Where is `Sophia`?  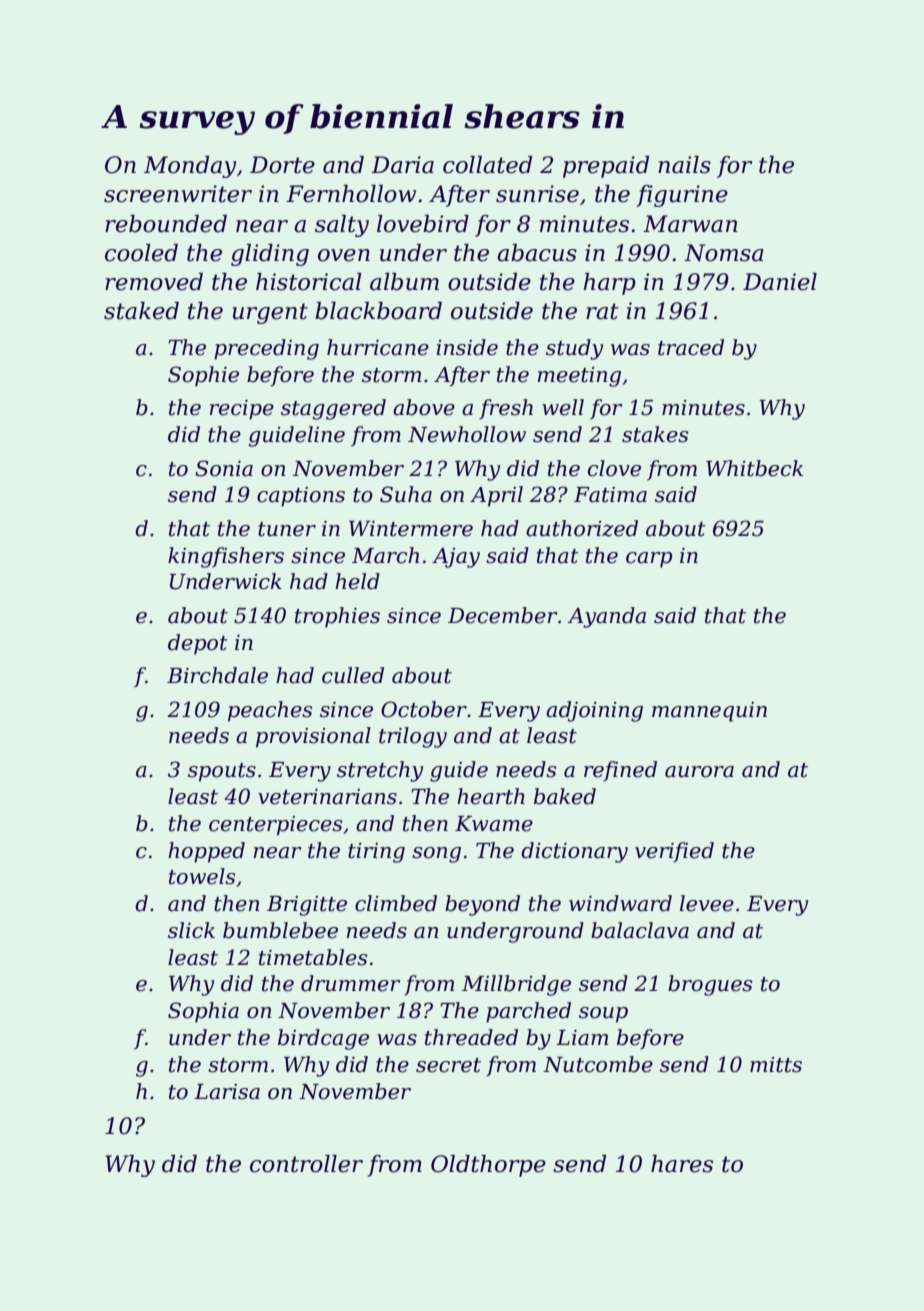
Sophia is located at coordinates (203, 1012).
